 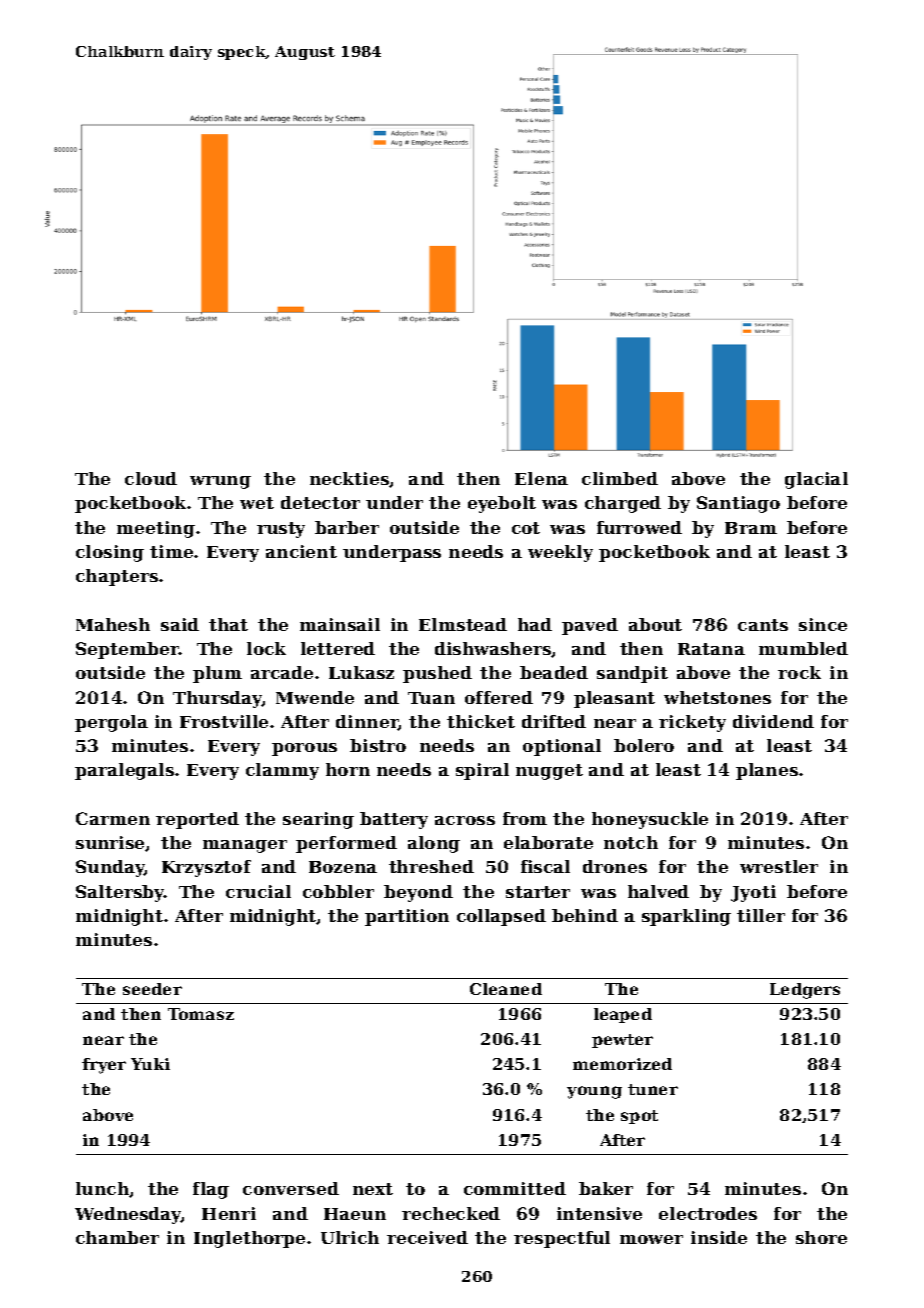 What do you see at coordinates (622, 1064) in the screenshot?
I see `memorized` at bounding box center [622, 1064].
